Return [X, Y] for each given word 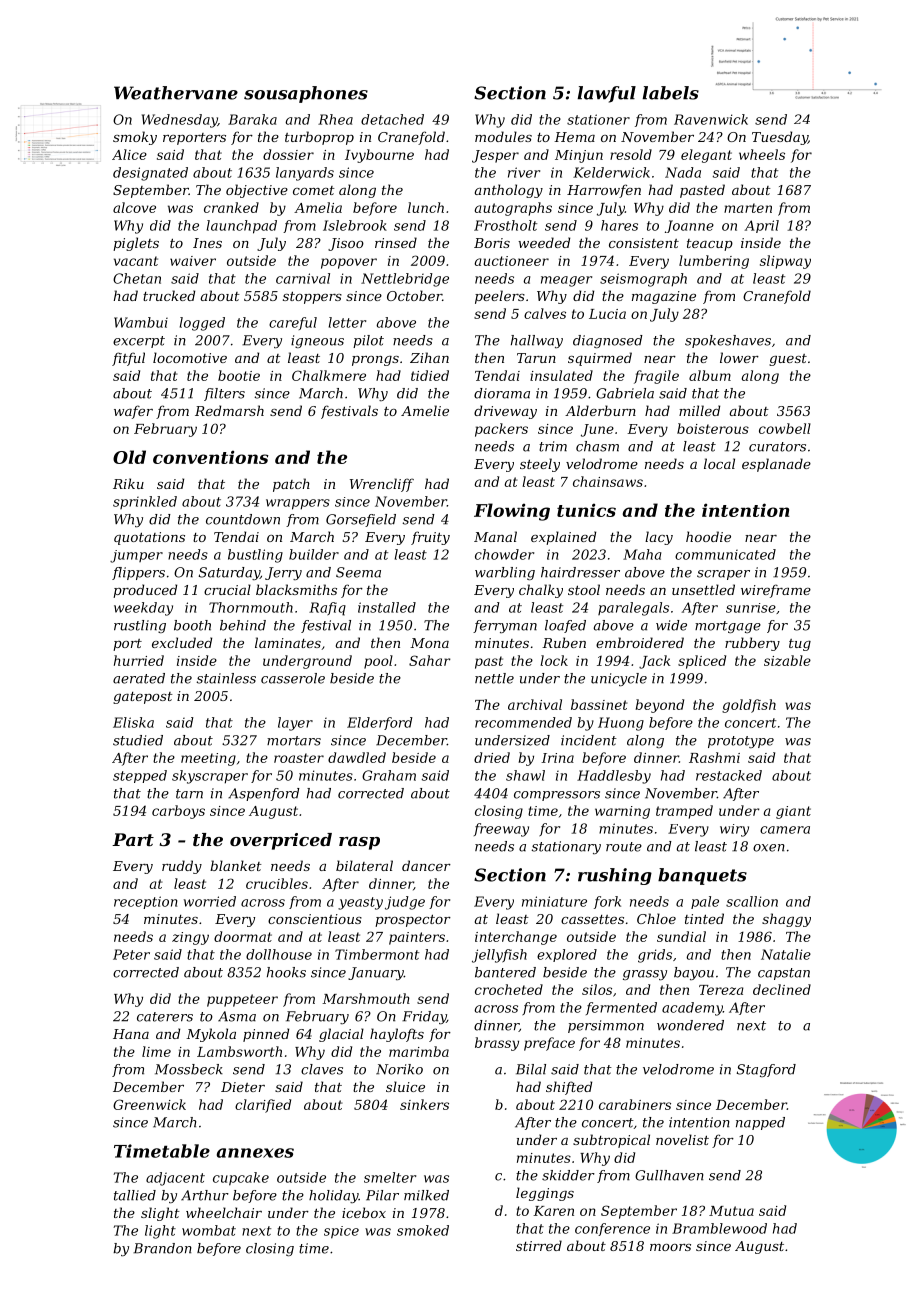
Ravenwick [711, 119]
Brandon [162, 1248]
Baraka [252, 119]
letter [347, 322]
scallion [752, 901]
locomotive [190, 357]
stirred [539, 1245]
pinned [266, 1035]
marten [748, 208]
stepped [140, 776]
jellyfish [499, 956]
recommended [523, 722]
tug [800, 645]
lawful [606, 94]
